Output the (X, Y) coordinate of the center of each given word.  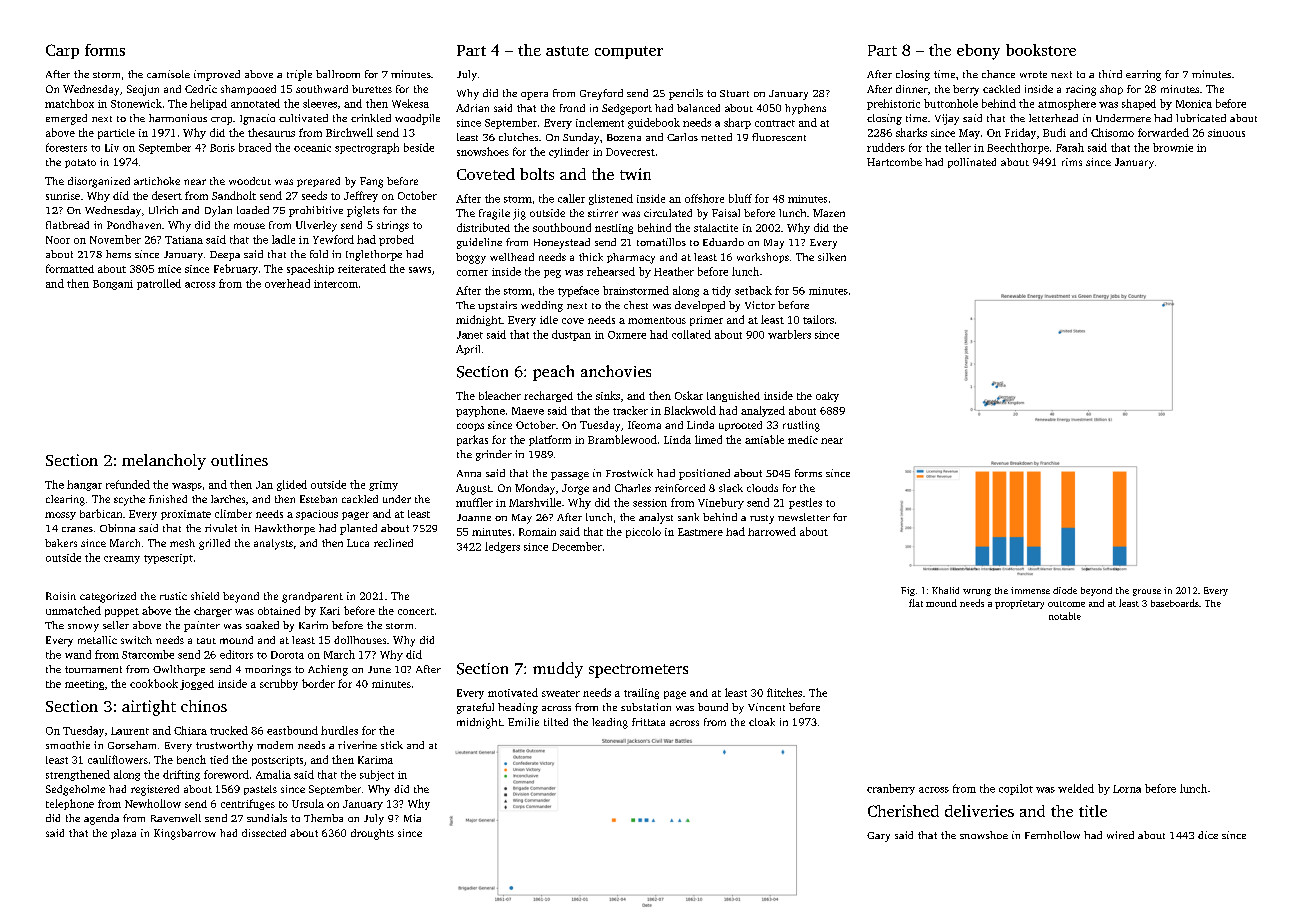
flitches (784, 692)
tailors (818, 319)
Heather (674, 271)
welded (1076, 788)
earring (1143, 75)
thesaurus (271, 132)
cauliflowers (118, 759)
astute (567, 51)
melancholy (164, 462)
